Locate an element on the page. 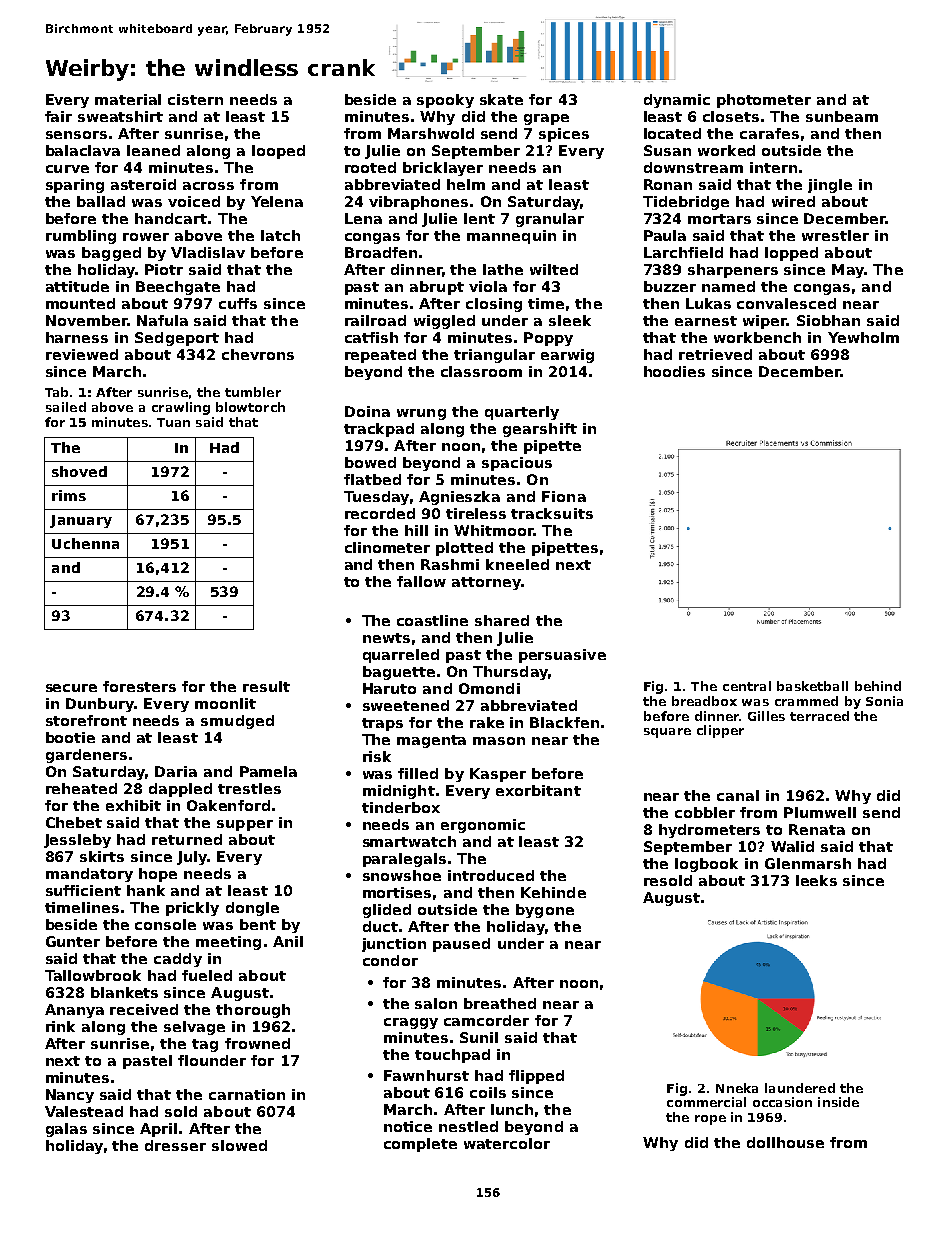 This image has width=952, height=1233. Yewholm is located at coordinates (863, 337).
